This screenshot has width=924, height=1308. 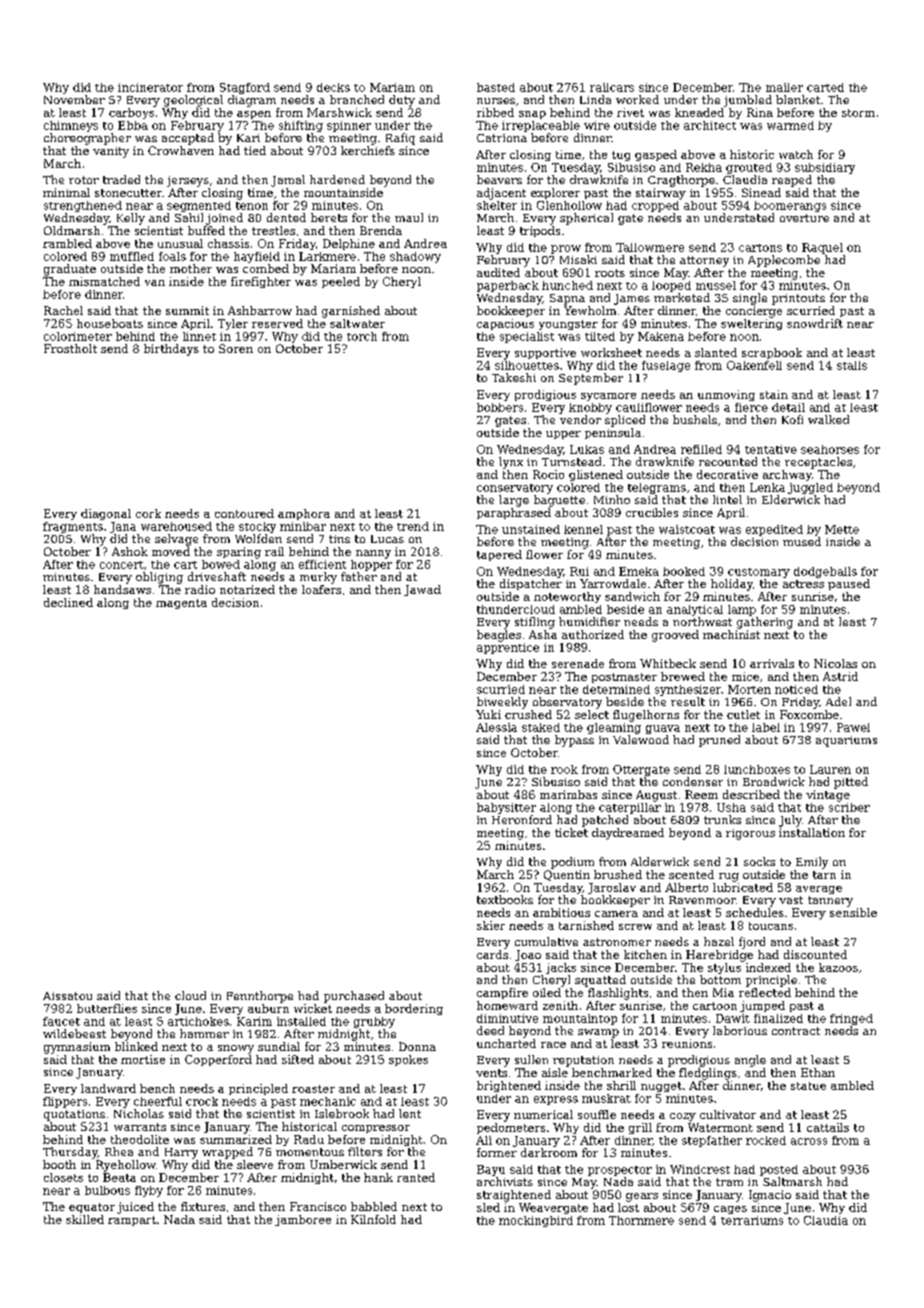 I want to click on chimneys, so click(x=71, y=126).
